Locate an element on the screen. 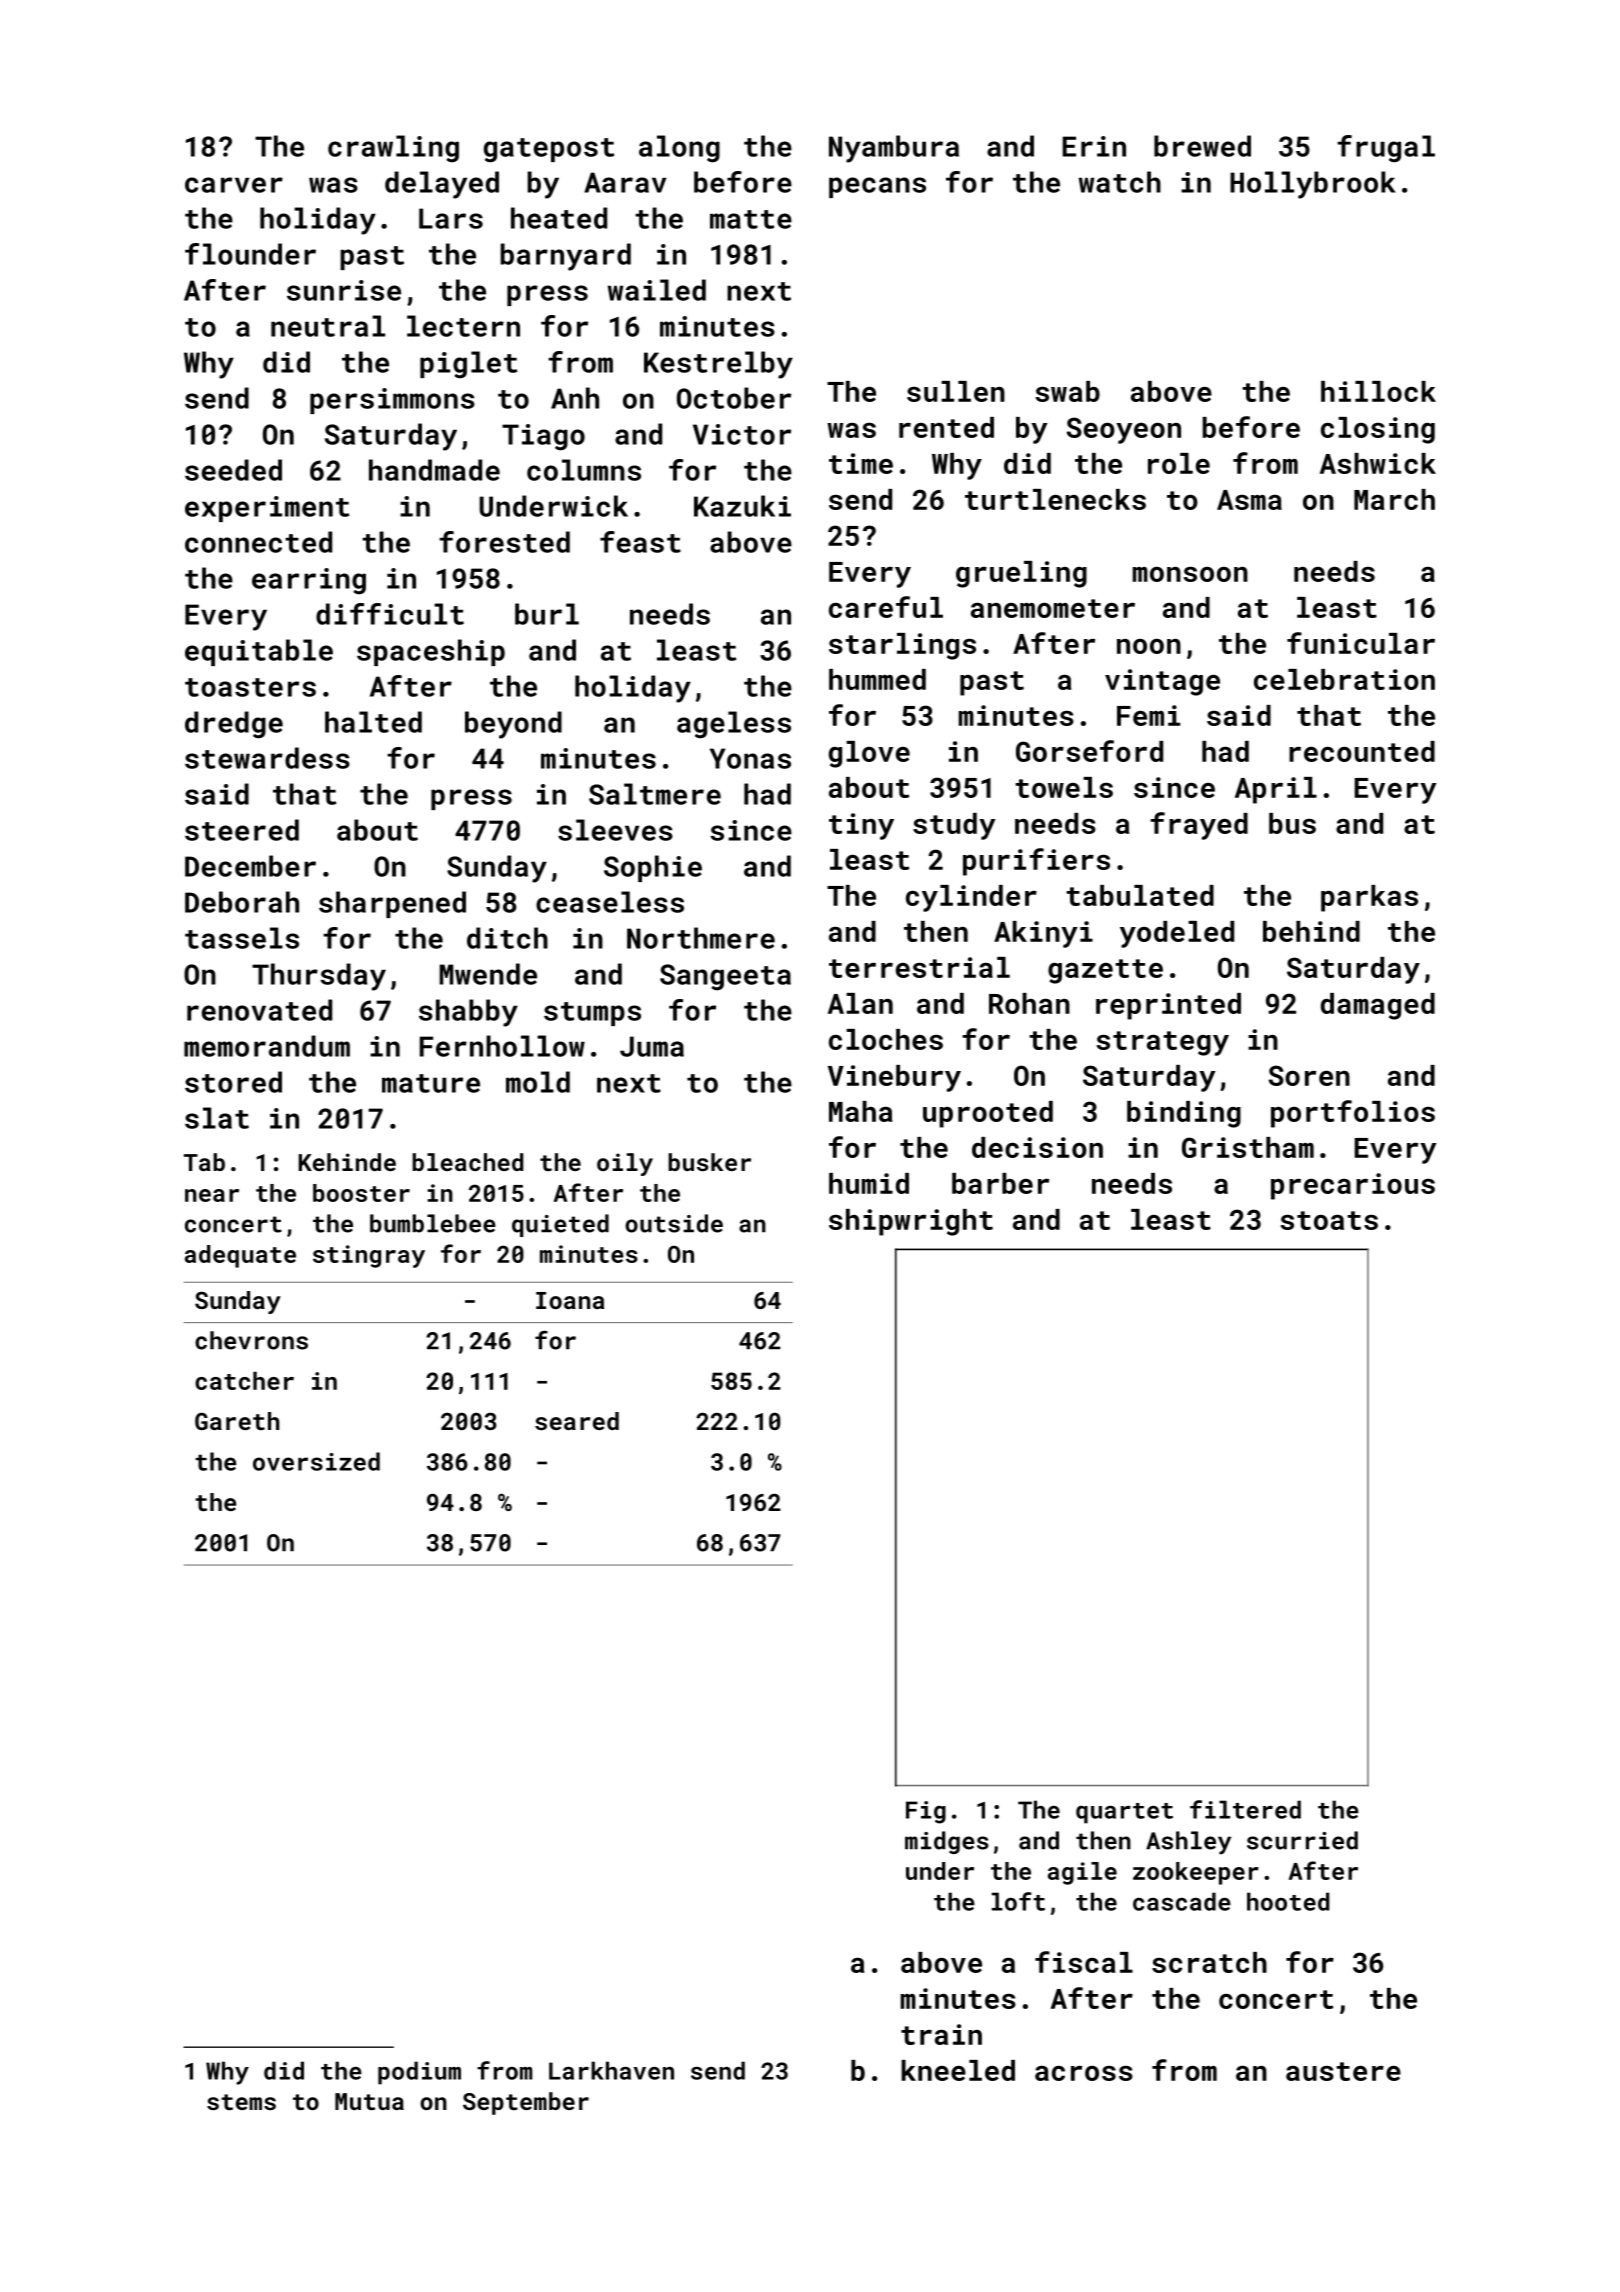 This screenshot has height=2292, width=1620. crawling is located at coordinates (393, 149).
